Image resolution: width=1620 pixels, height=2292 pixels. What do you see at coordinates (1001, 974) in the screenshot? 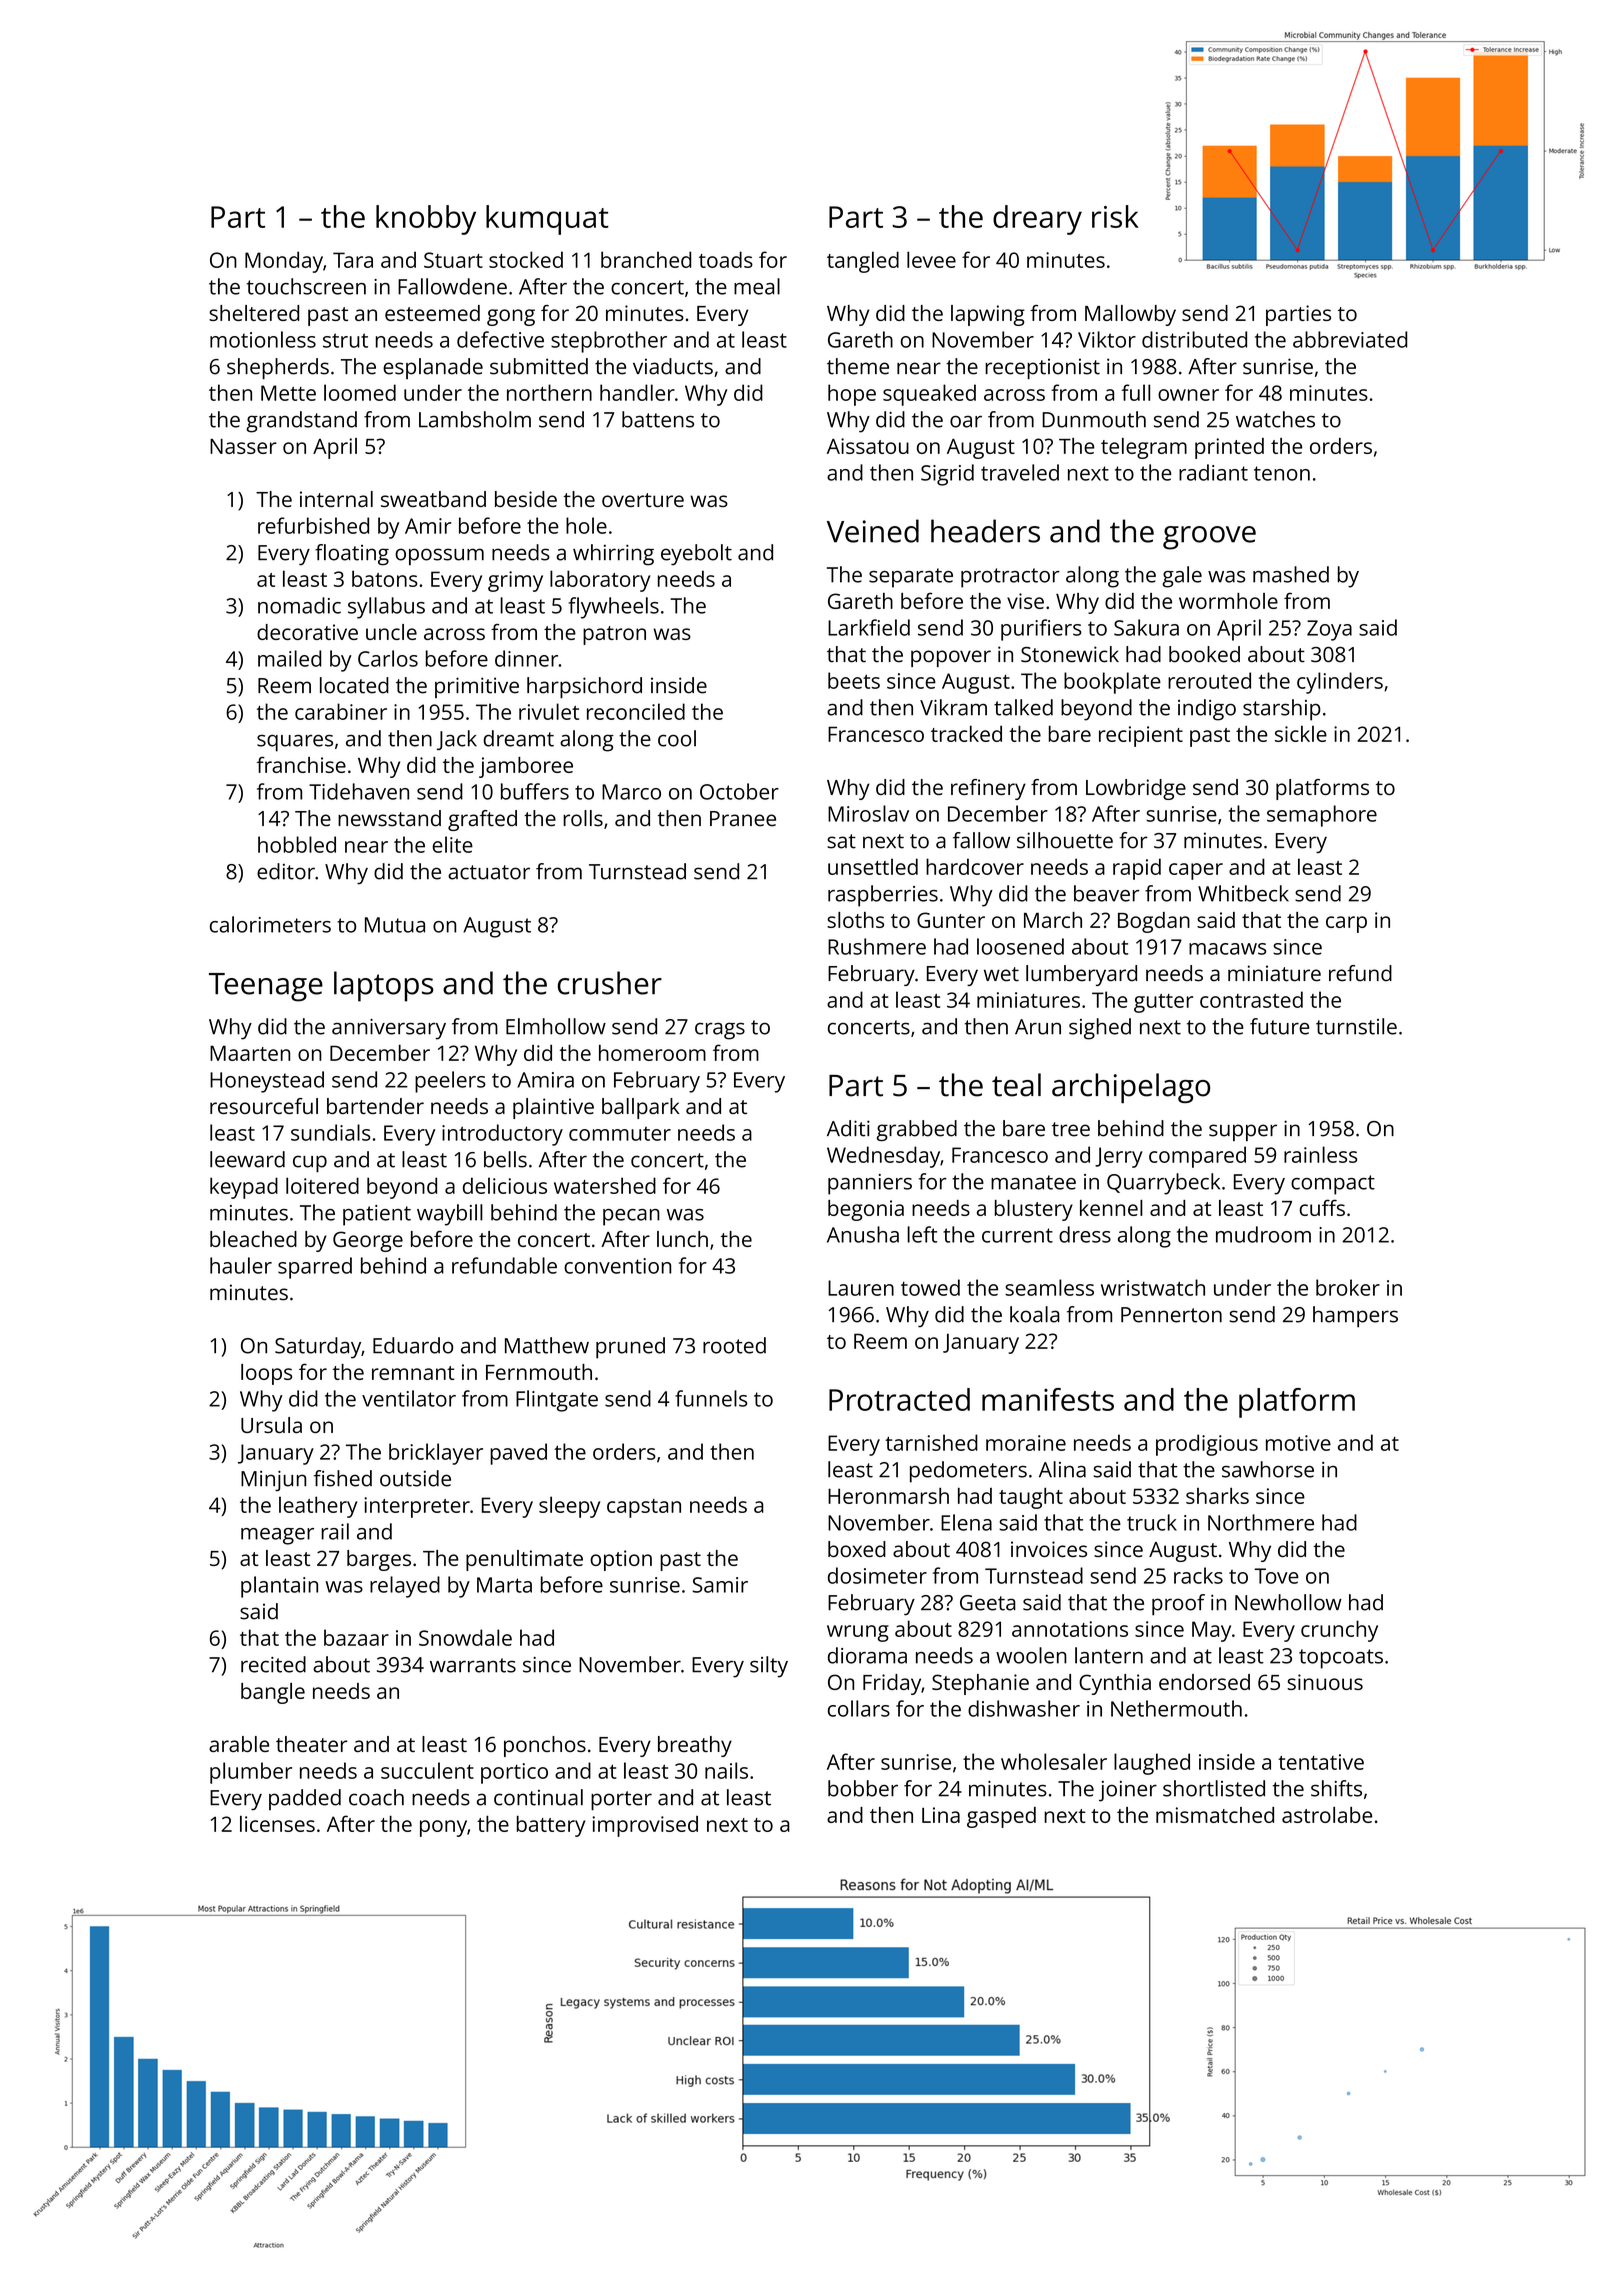
I see `wet` at bounding box center [1001, 974].
